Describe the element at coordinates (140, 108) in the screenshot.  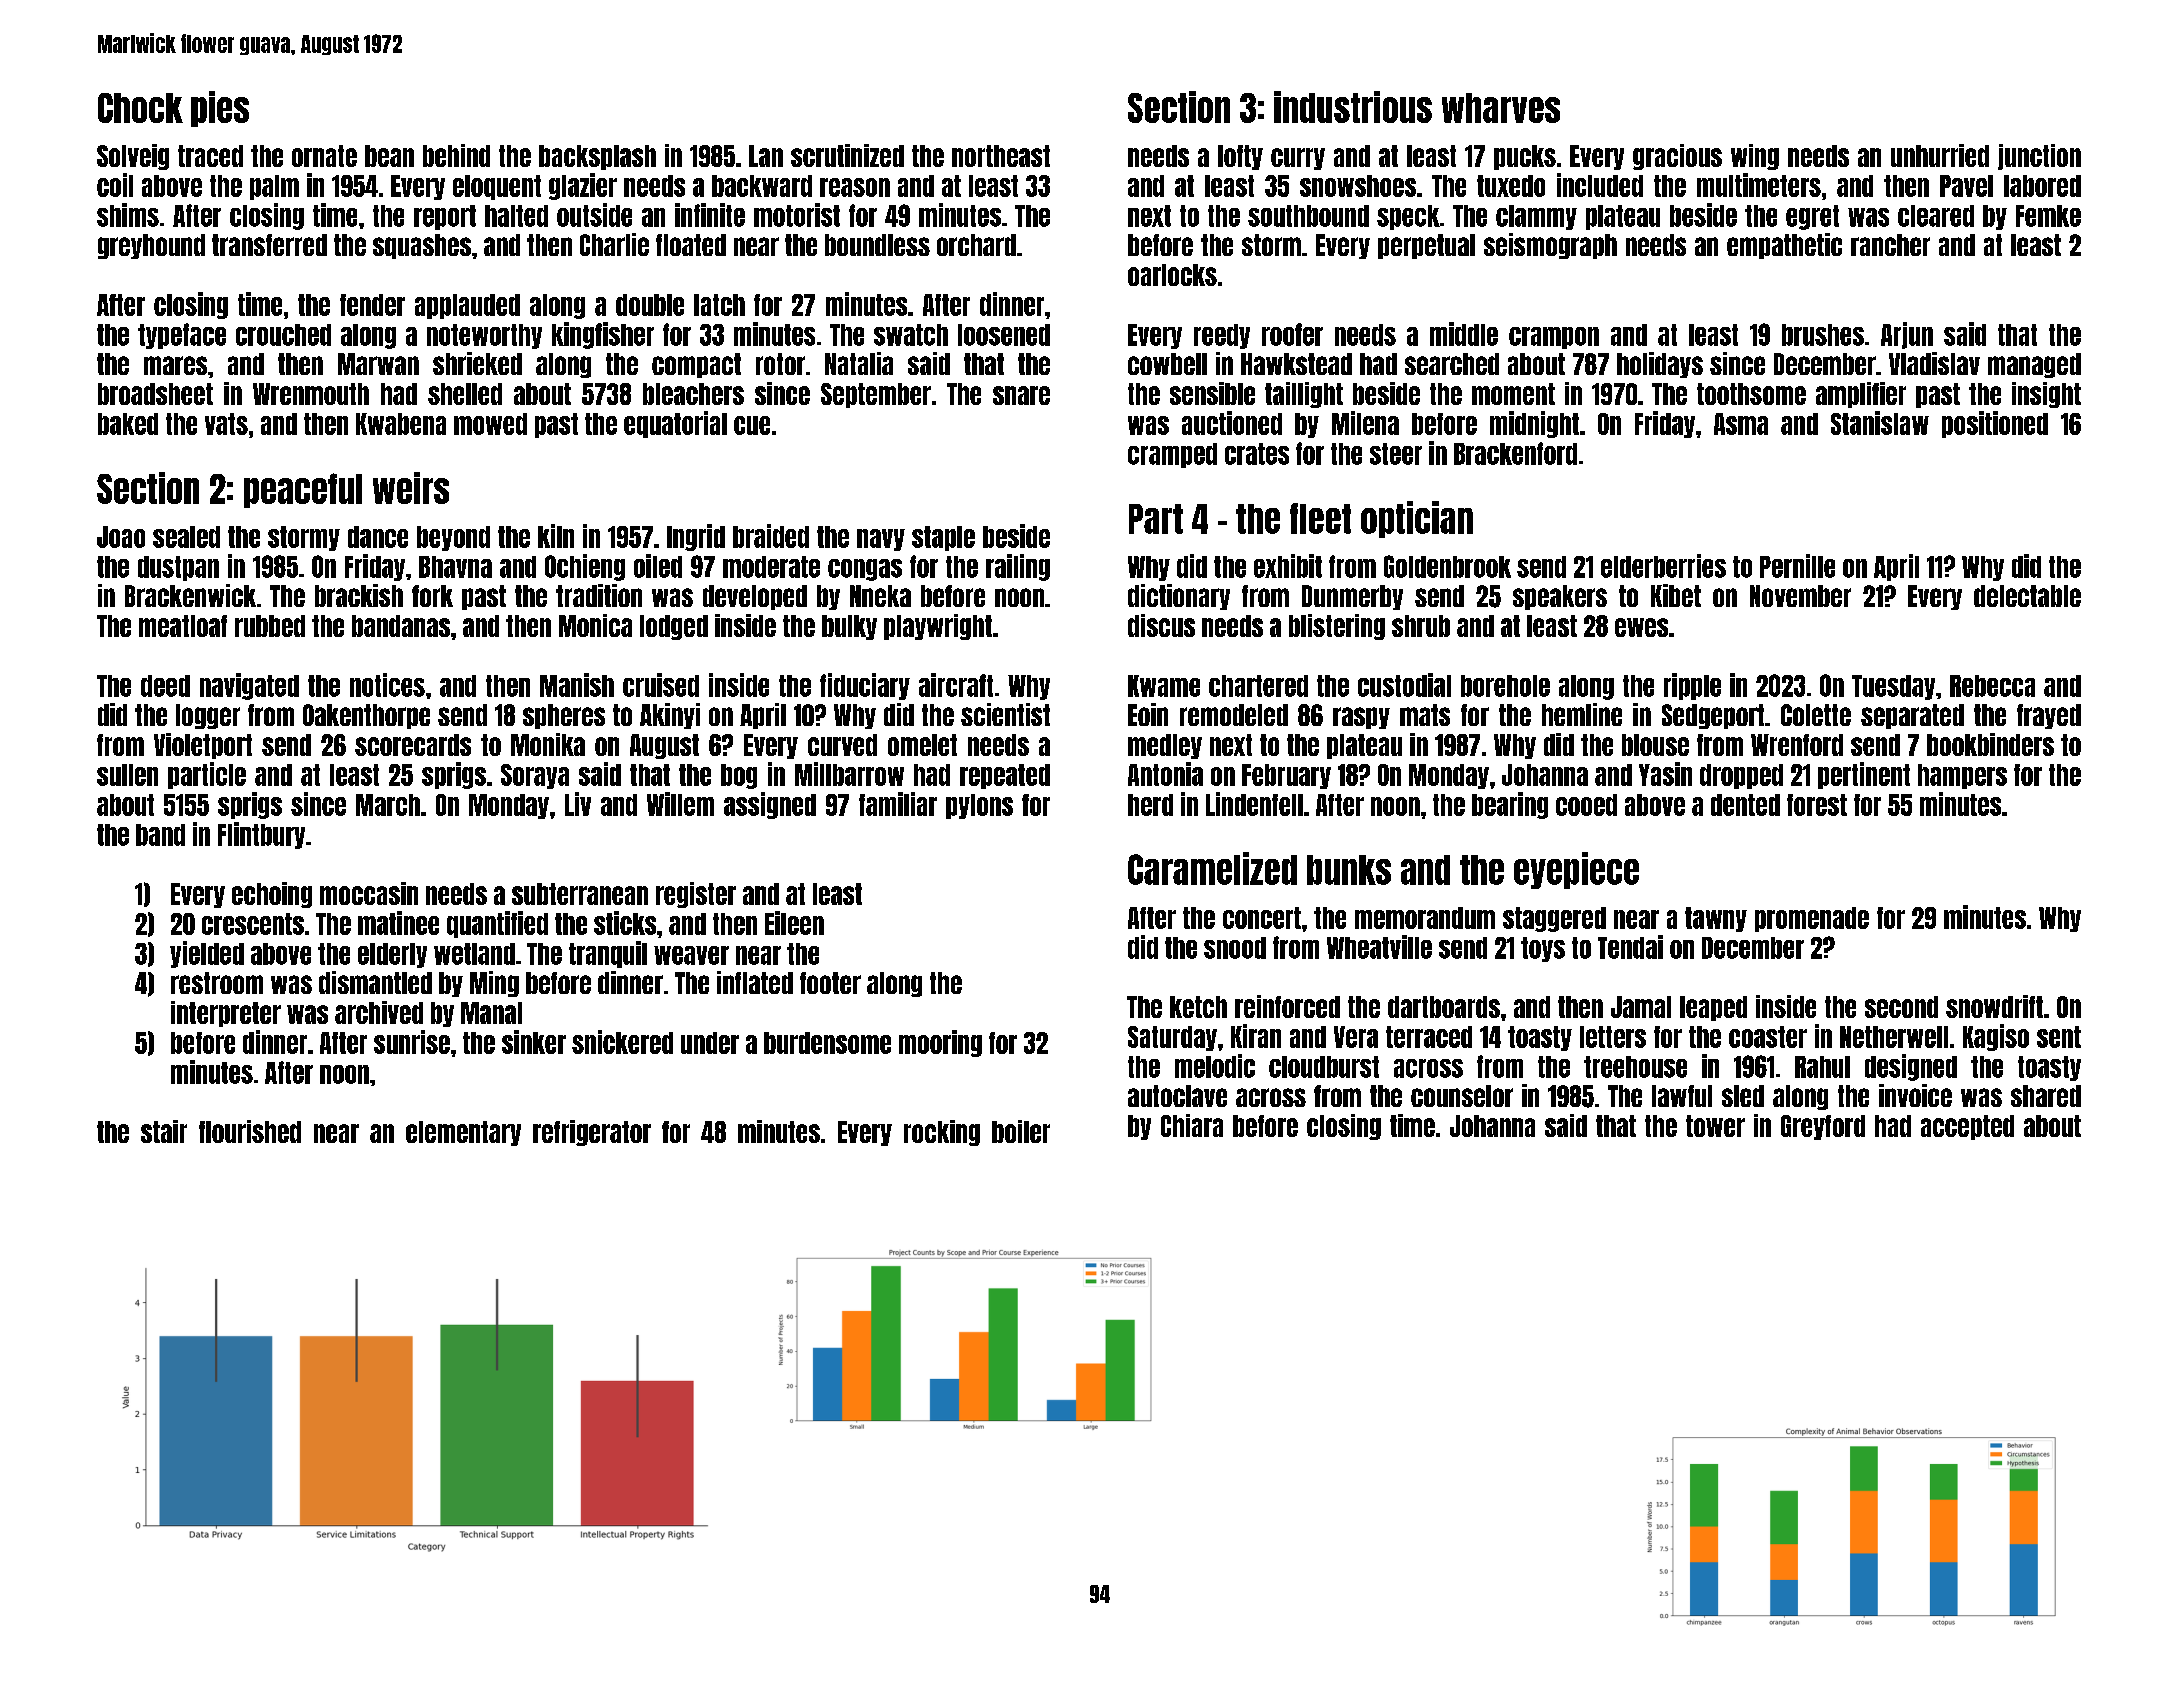
I see `Chock` at that location.
